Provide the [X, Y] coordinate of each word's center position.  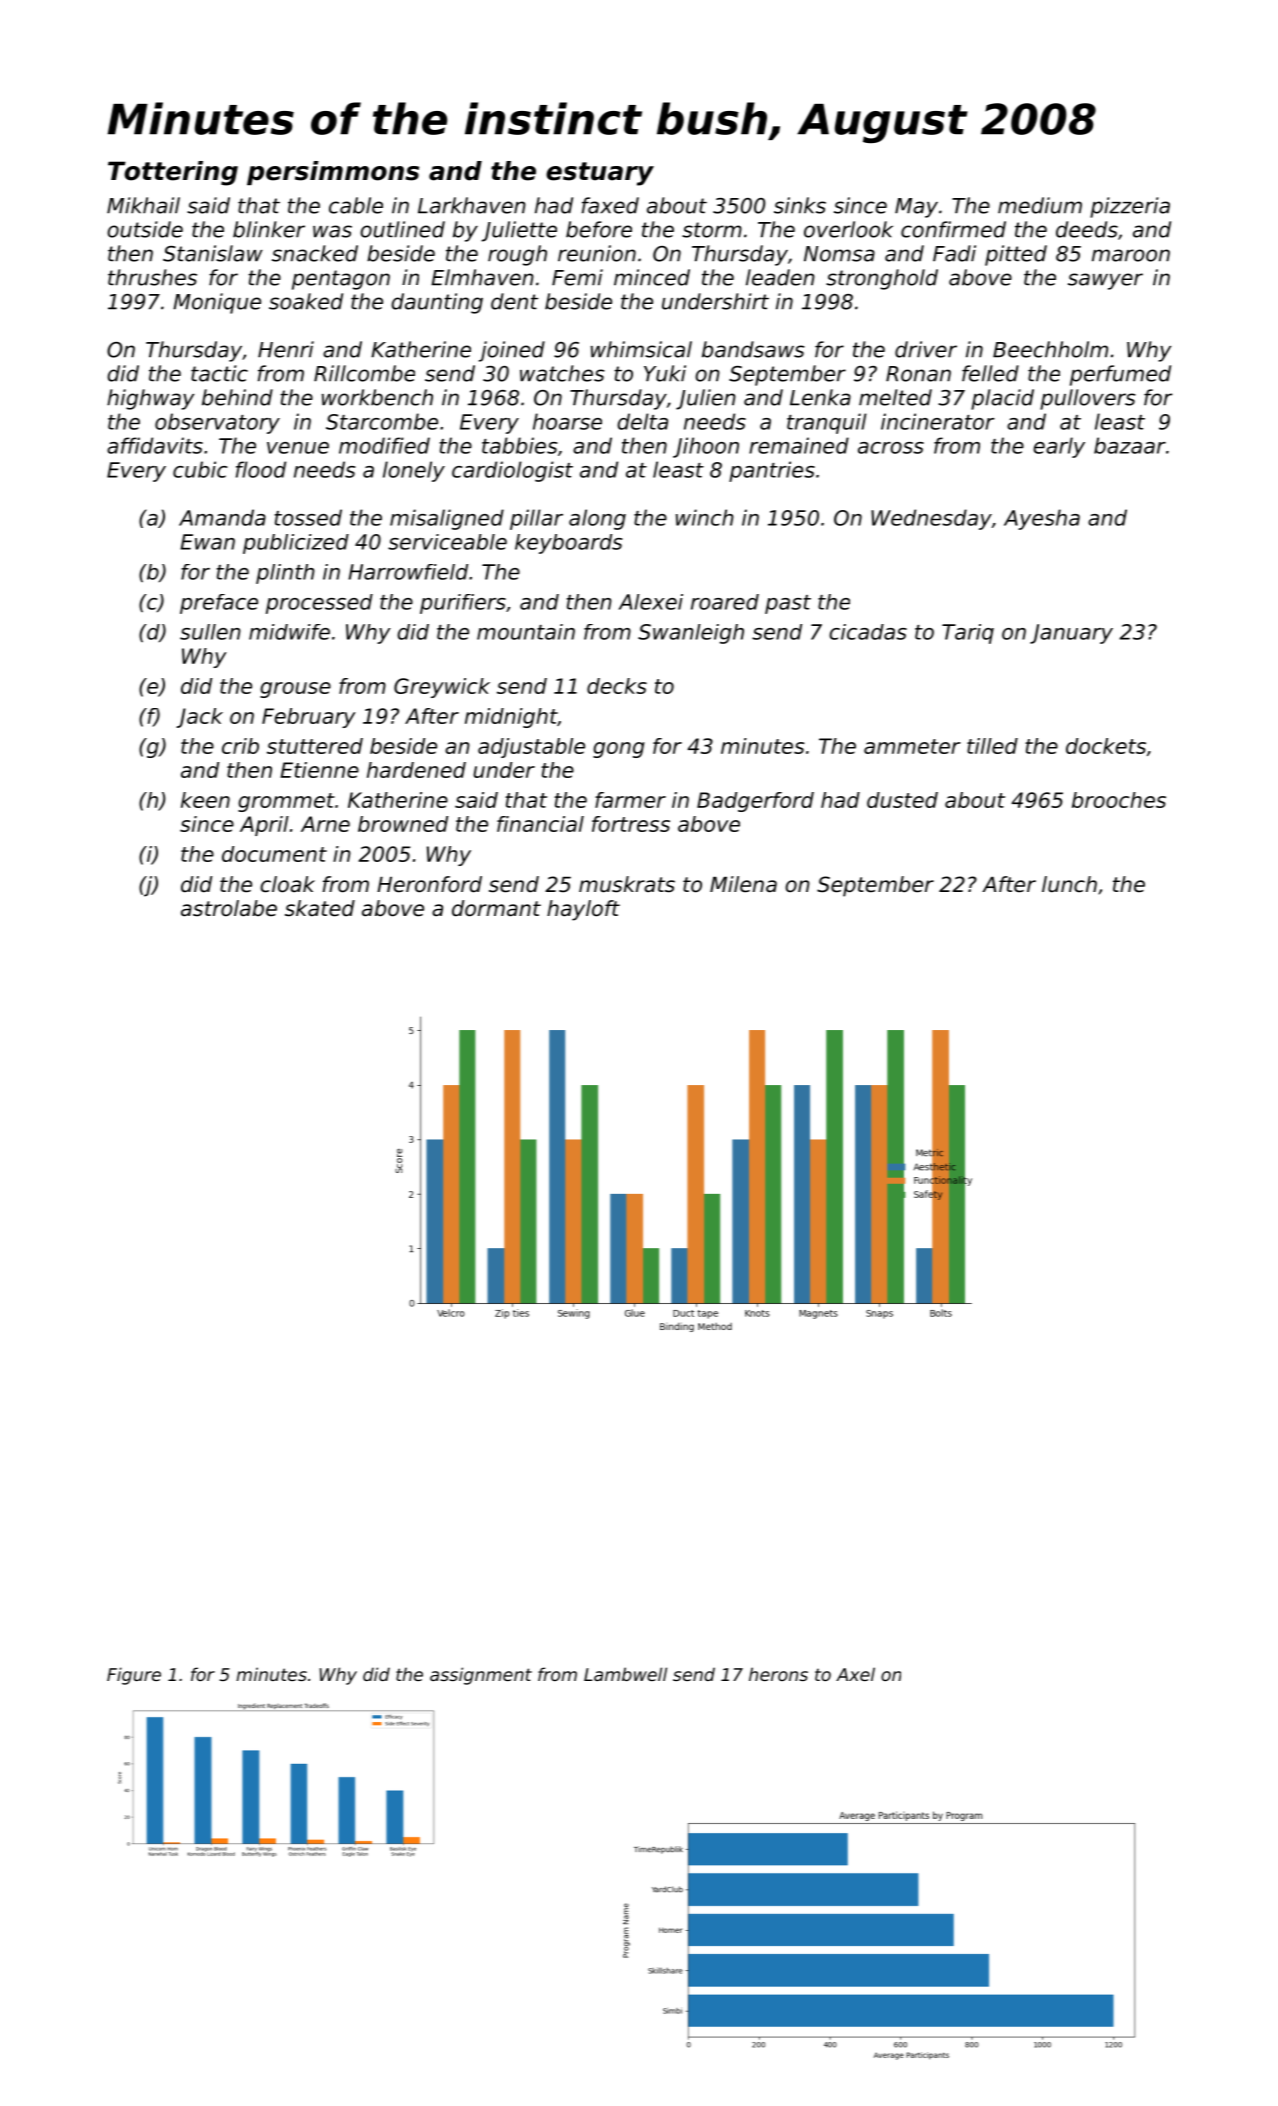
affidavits [155, 445]
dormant [496, 908]
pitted [1016, 255]
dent [514, 301]
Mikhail [143, 205]
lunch [1069, 884]
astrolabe [229, 908]
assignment [481, 1676]
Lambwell [625, 1674]
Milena [743, 884]
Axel [855, 1674]
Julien [706, 399]
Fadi [954, 253]
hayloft [583, 910]
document [274, 854]
